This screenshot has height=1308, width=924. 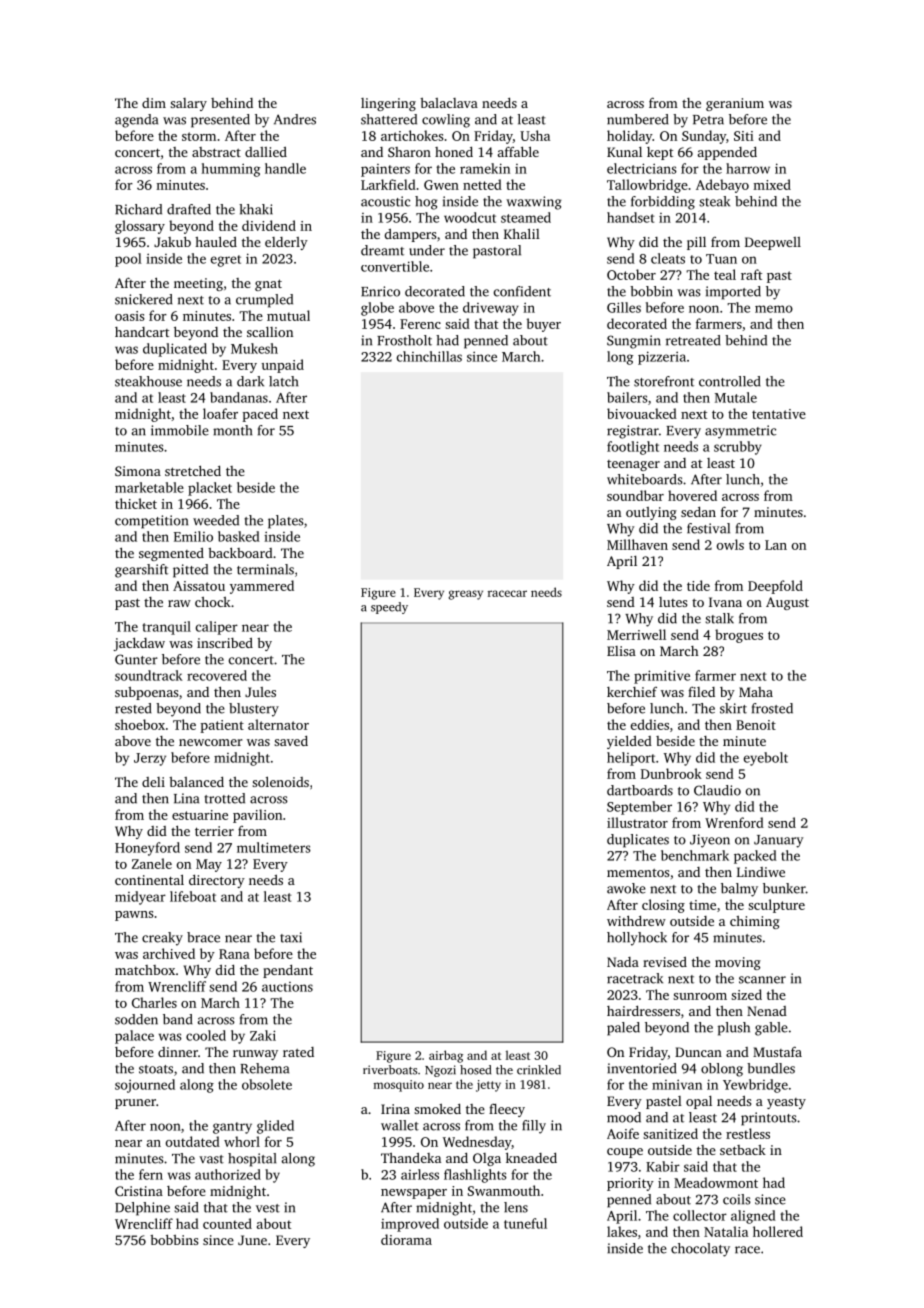 What do you see at coordinates (787, 603) in the screenshot?
I see `August` at bounding box center [787, 603].
